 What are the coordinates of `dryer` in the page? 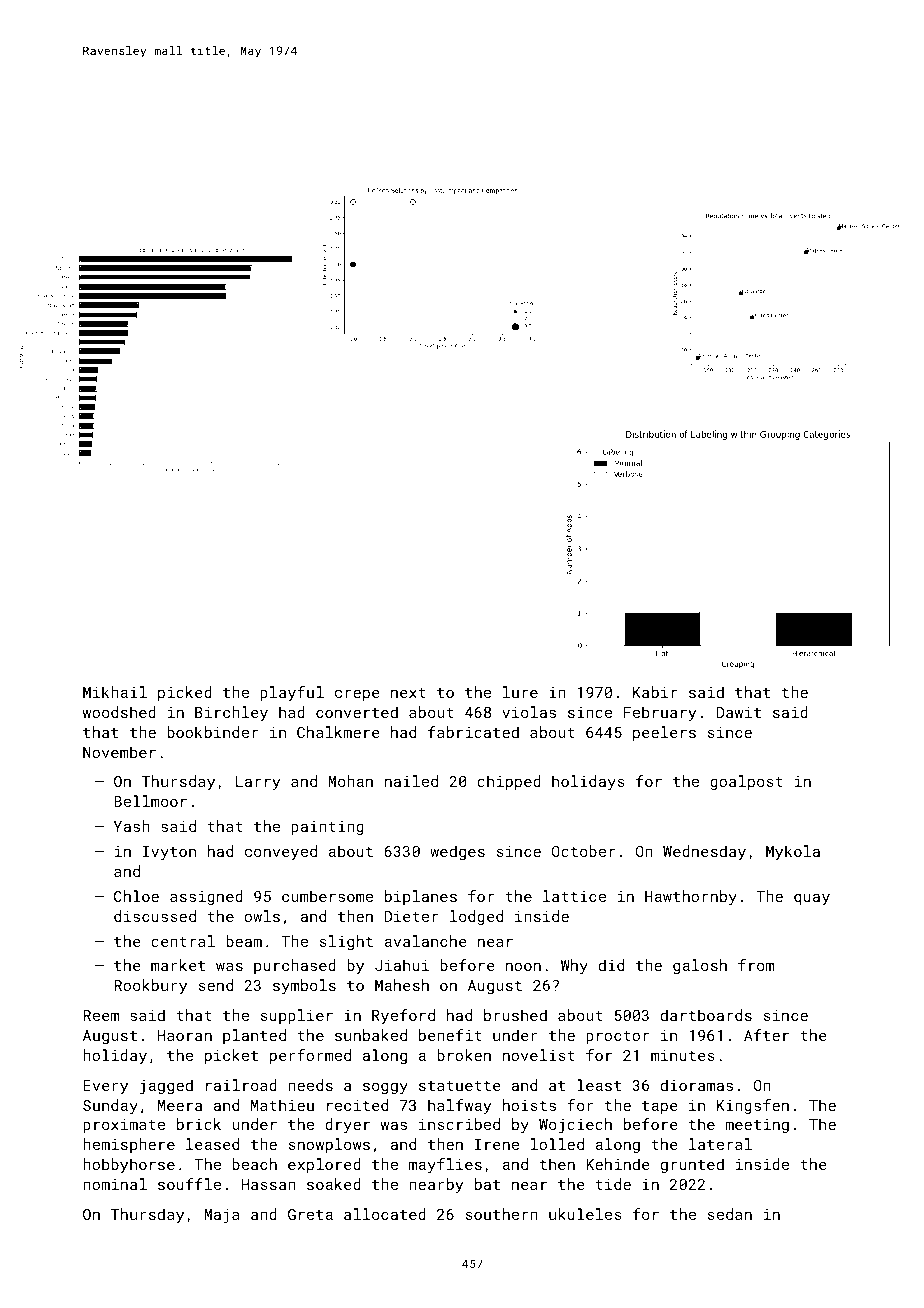 It's located at (347, 1125).
